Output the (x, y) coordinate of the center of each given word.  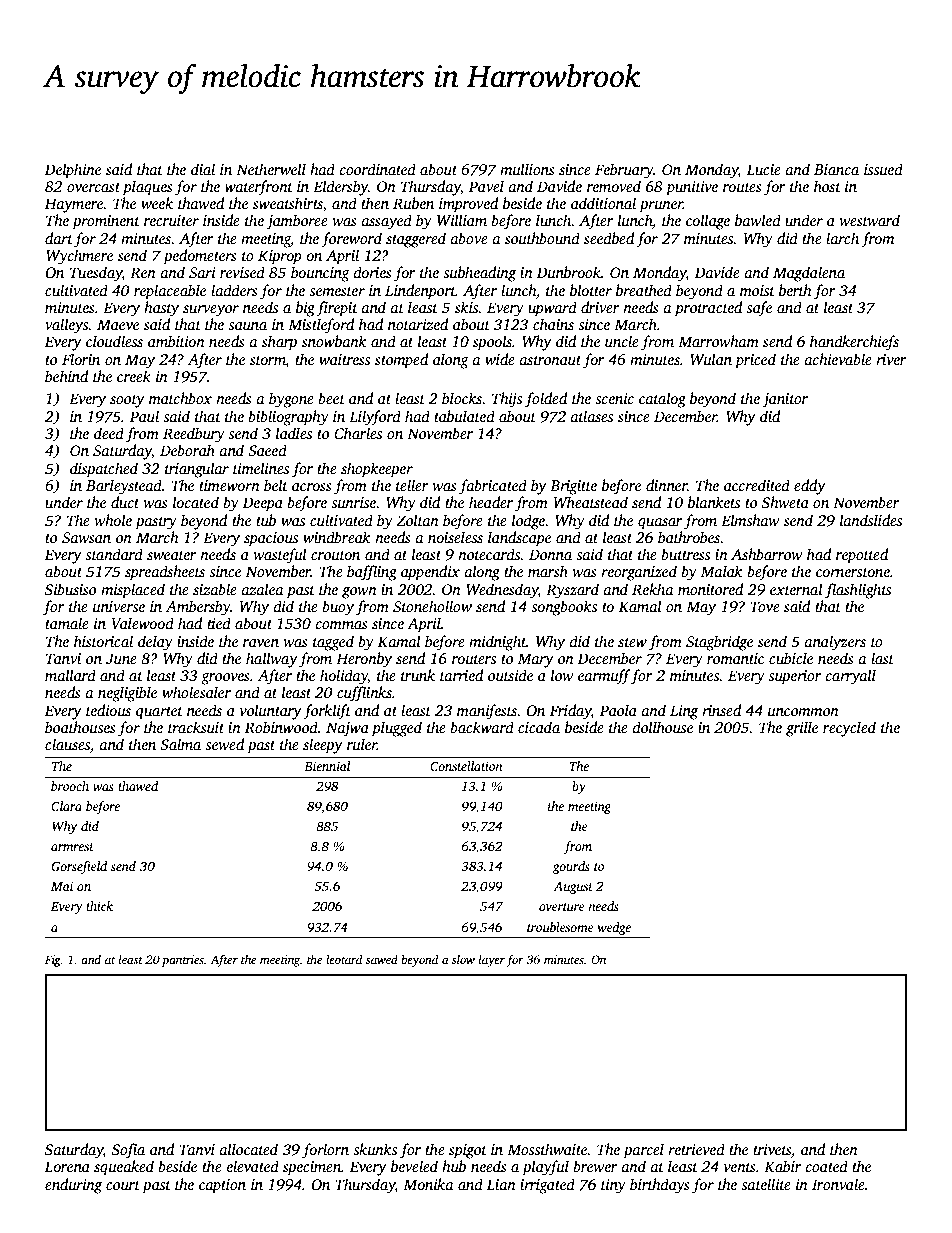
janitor (785, 400)
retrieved (696, 1149)
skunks (375, 1149)
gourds (571, 867)
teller (412, 485)
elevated (253, 1166)
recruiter (171, 220)
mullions (527, 169)
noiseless (455, 537)
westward (870, 220)
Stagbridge (719, 643)
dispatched (104, 470)
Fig (53, 961)
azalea (262, 589)
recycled (849, 729)
